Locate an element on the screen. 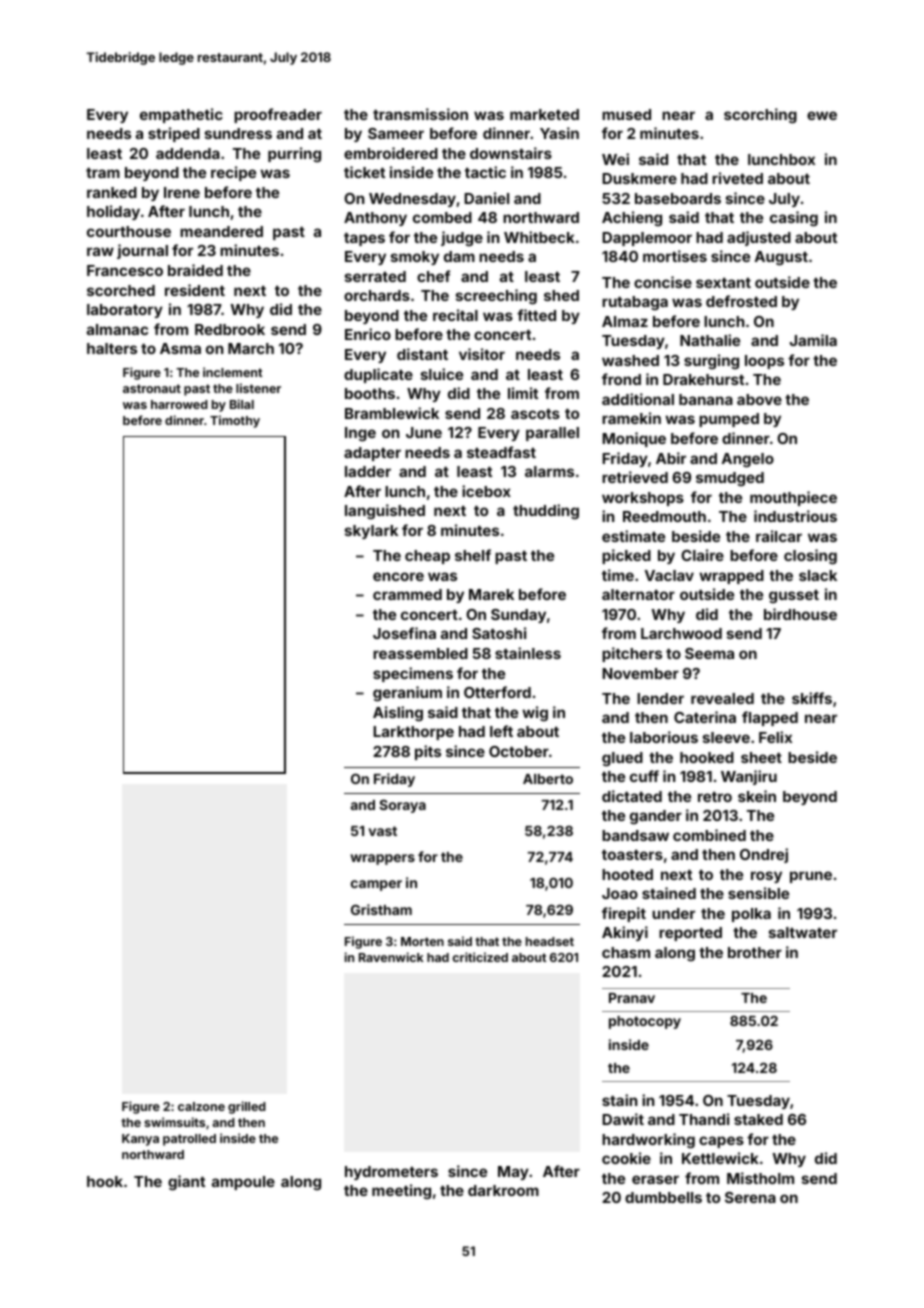  swimsuits is located at coordinates (174, 1122).
